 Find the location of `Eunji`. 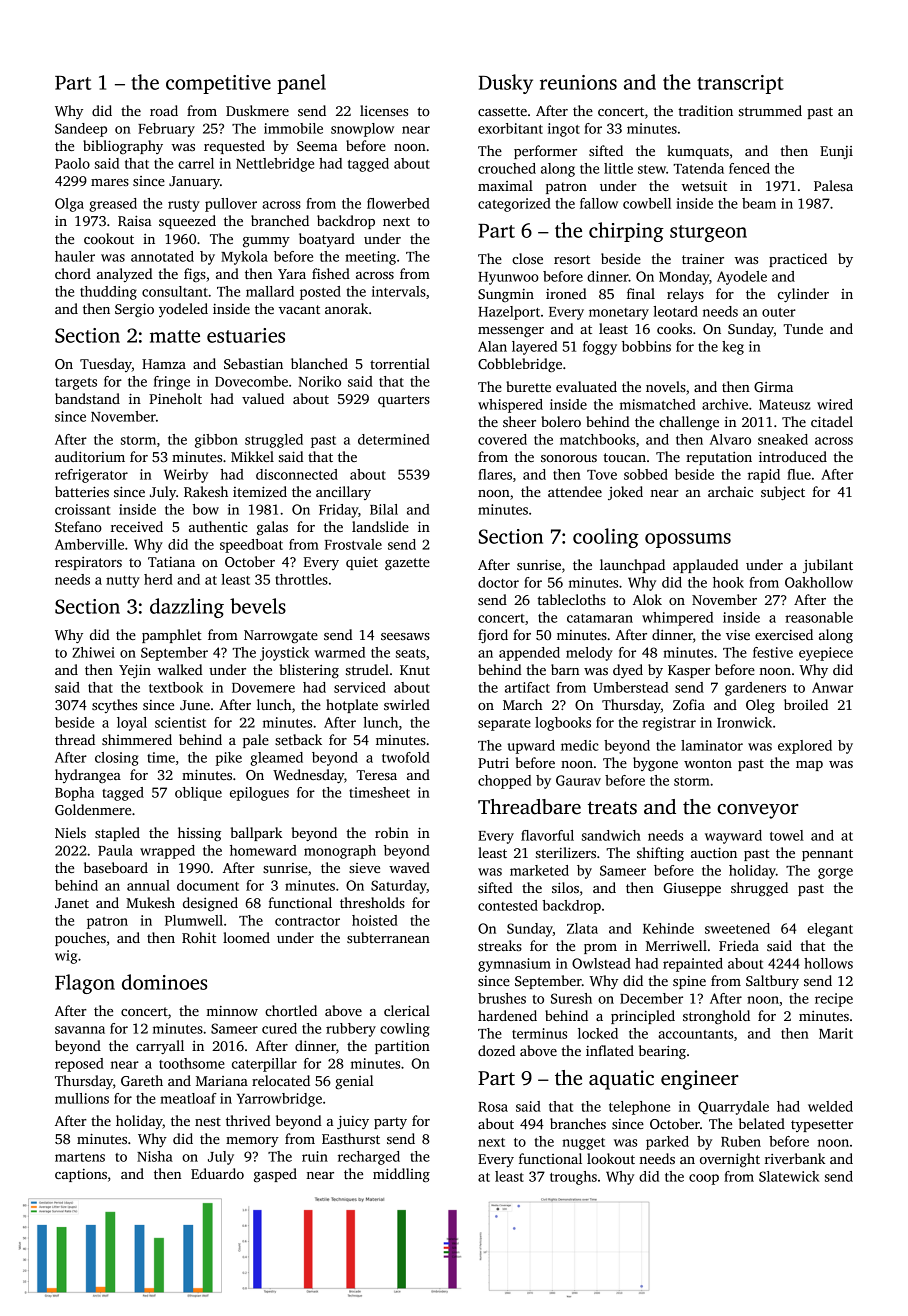

Eunji is located at coordinates (836, 152).
